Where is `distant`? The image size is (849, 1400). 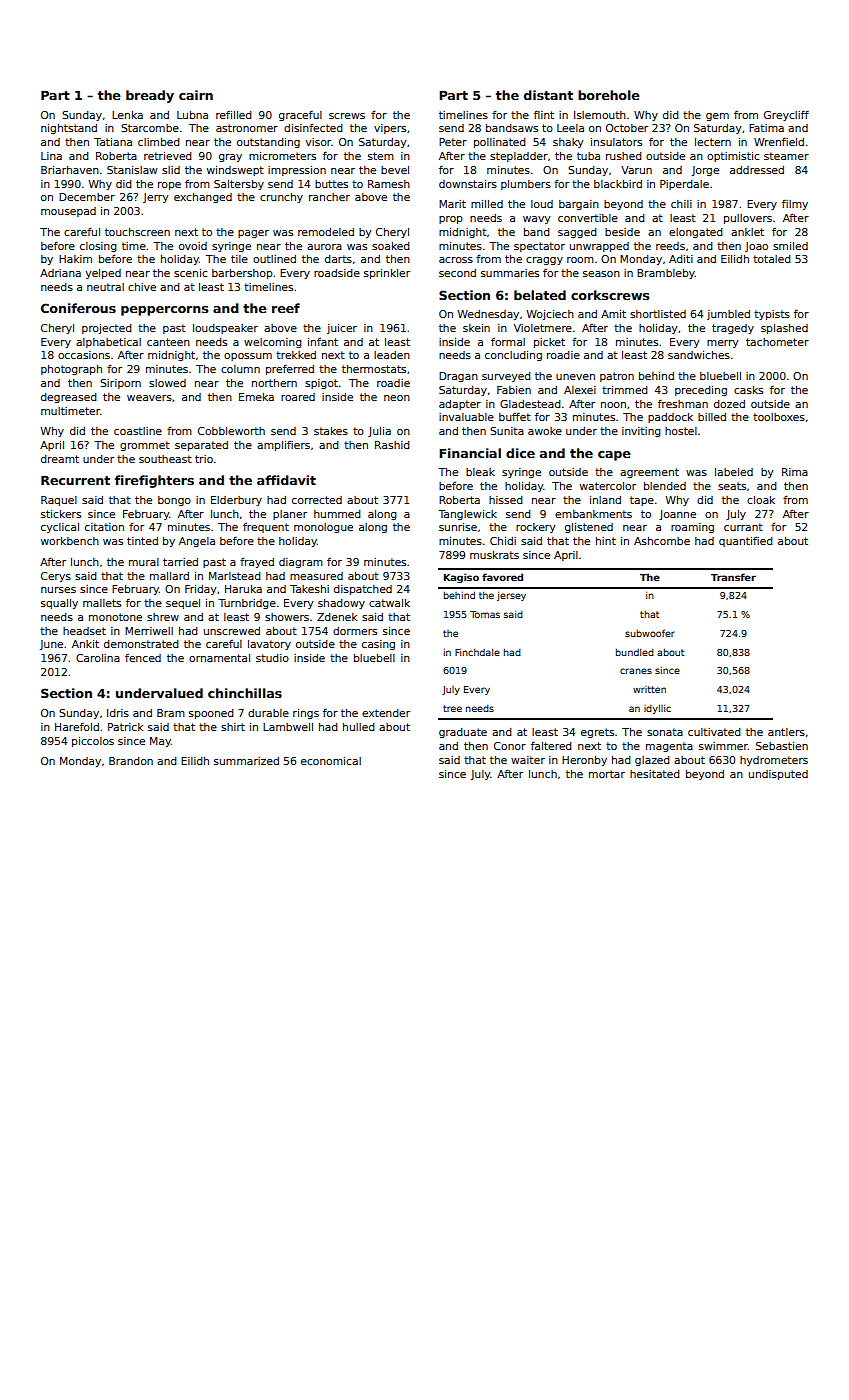 distant is located at coordinates (548, 95).
